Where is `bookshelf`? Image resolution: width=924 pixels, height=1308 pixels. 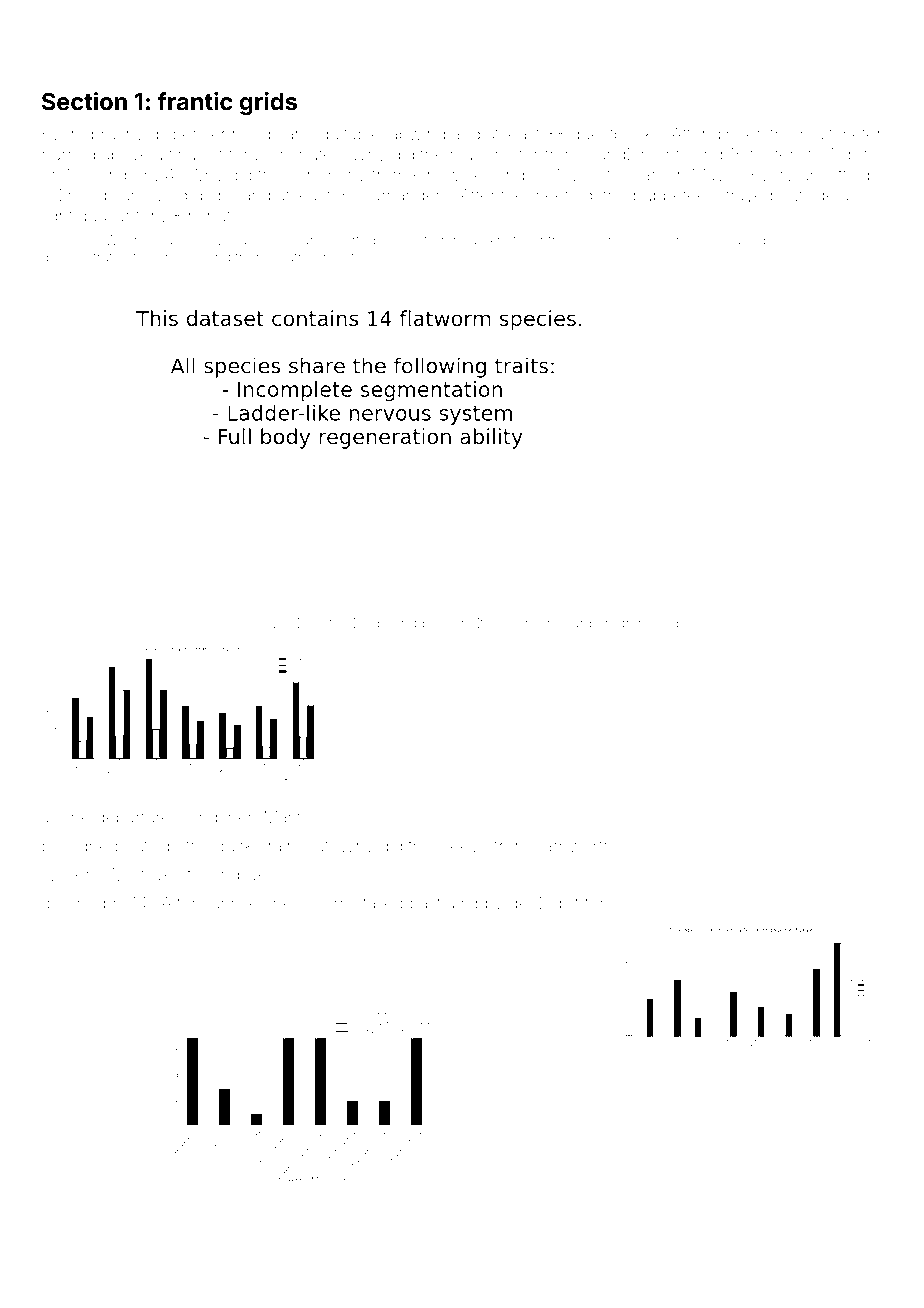 bookshelf is located at coordinates (453, 623).
